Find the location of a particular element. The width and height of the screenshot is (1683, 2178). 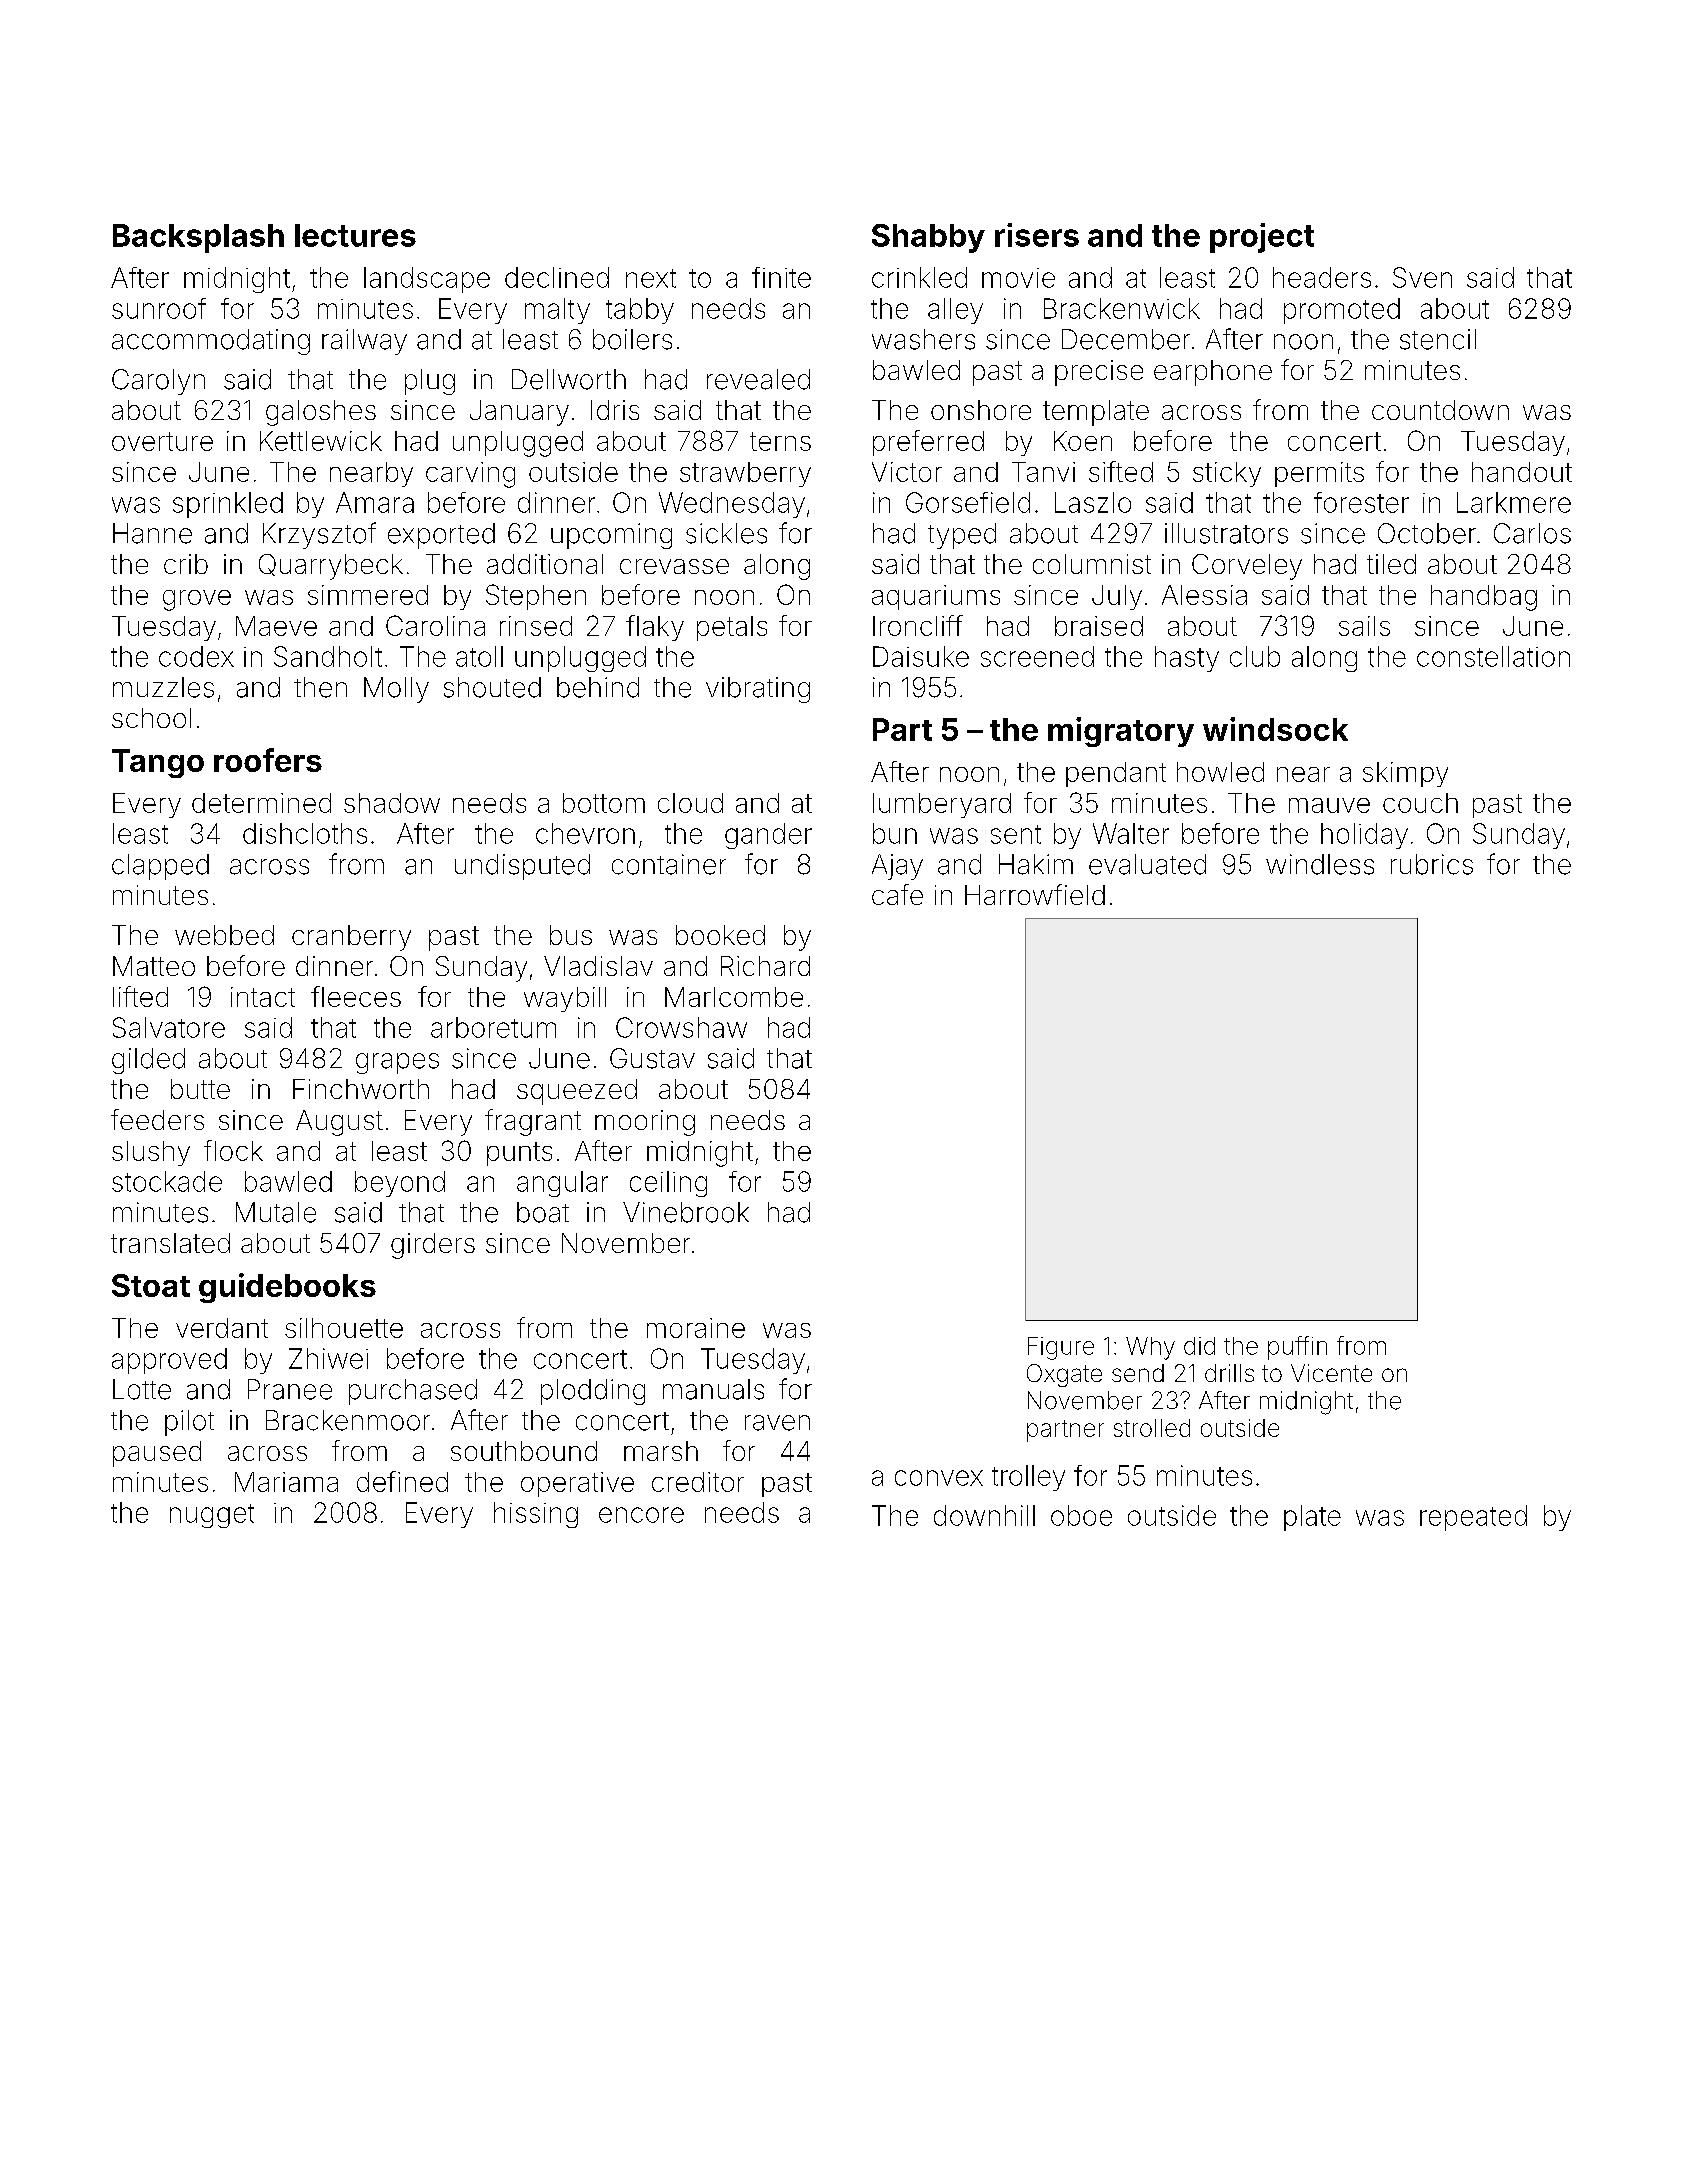

railway is located at coordinates (364, 342).
